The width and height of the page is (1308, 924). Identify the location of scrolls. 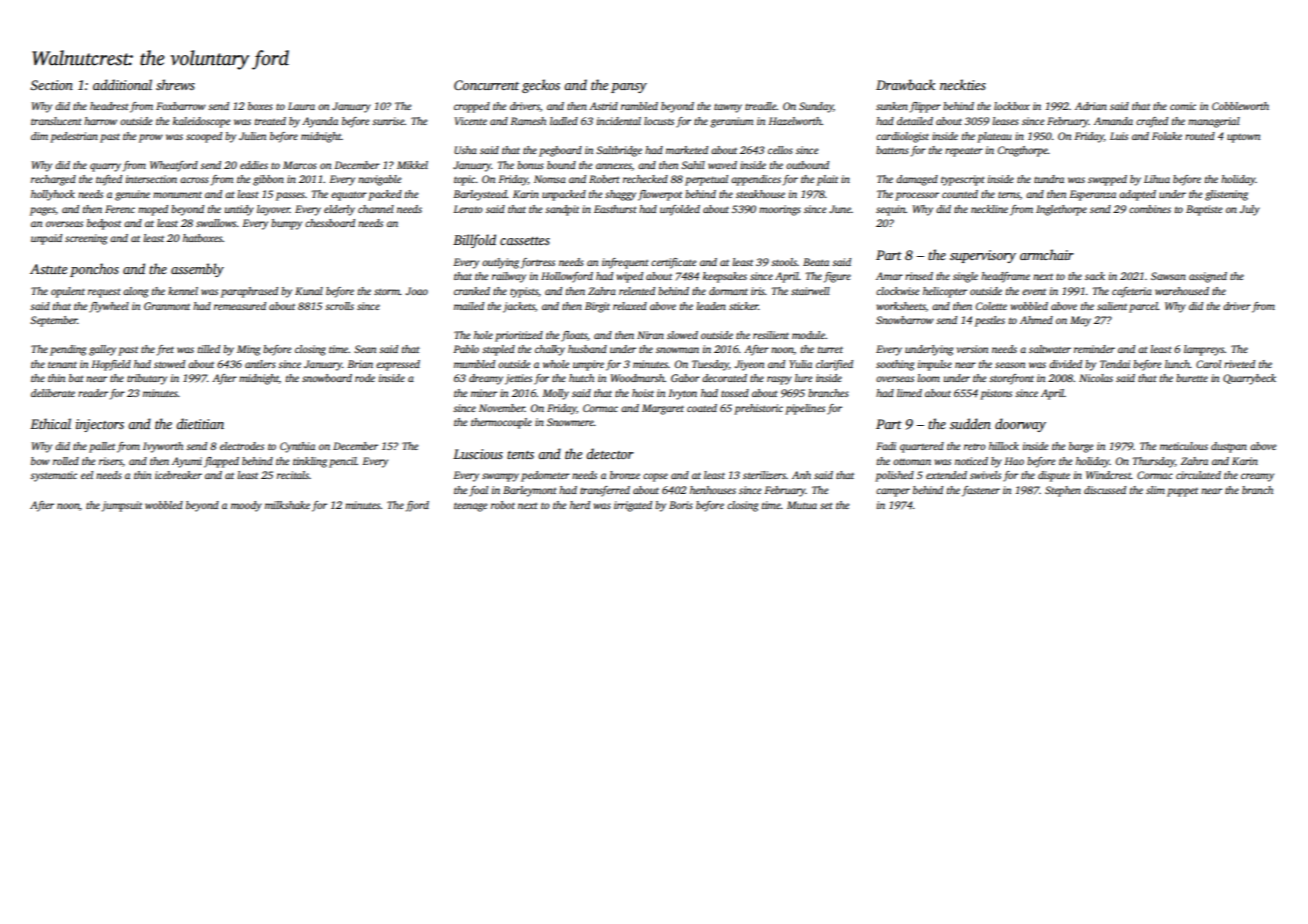
(339, 306).
